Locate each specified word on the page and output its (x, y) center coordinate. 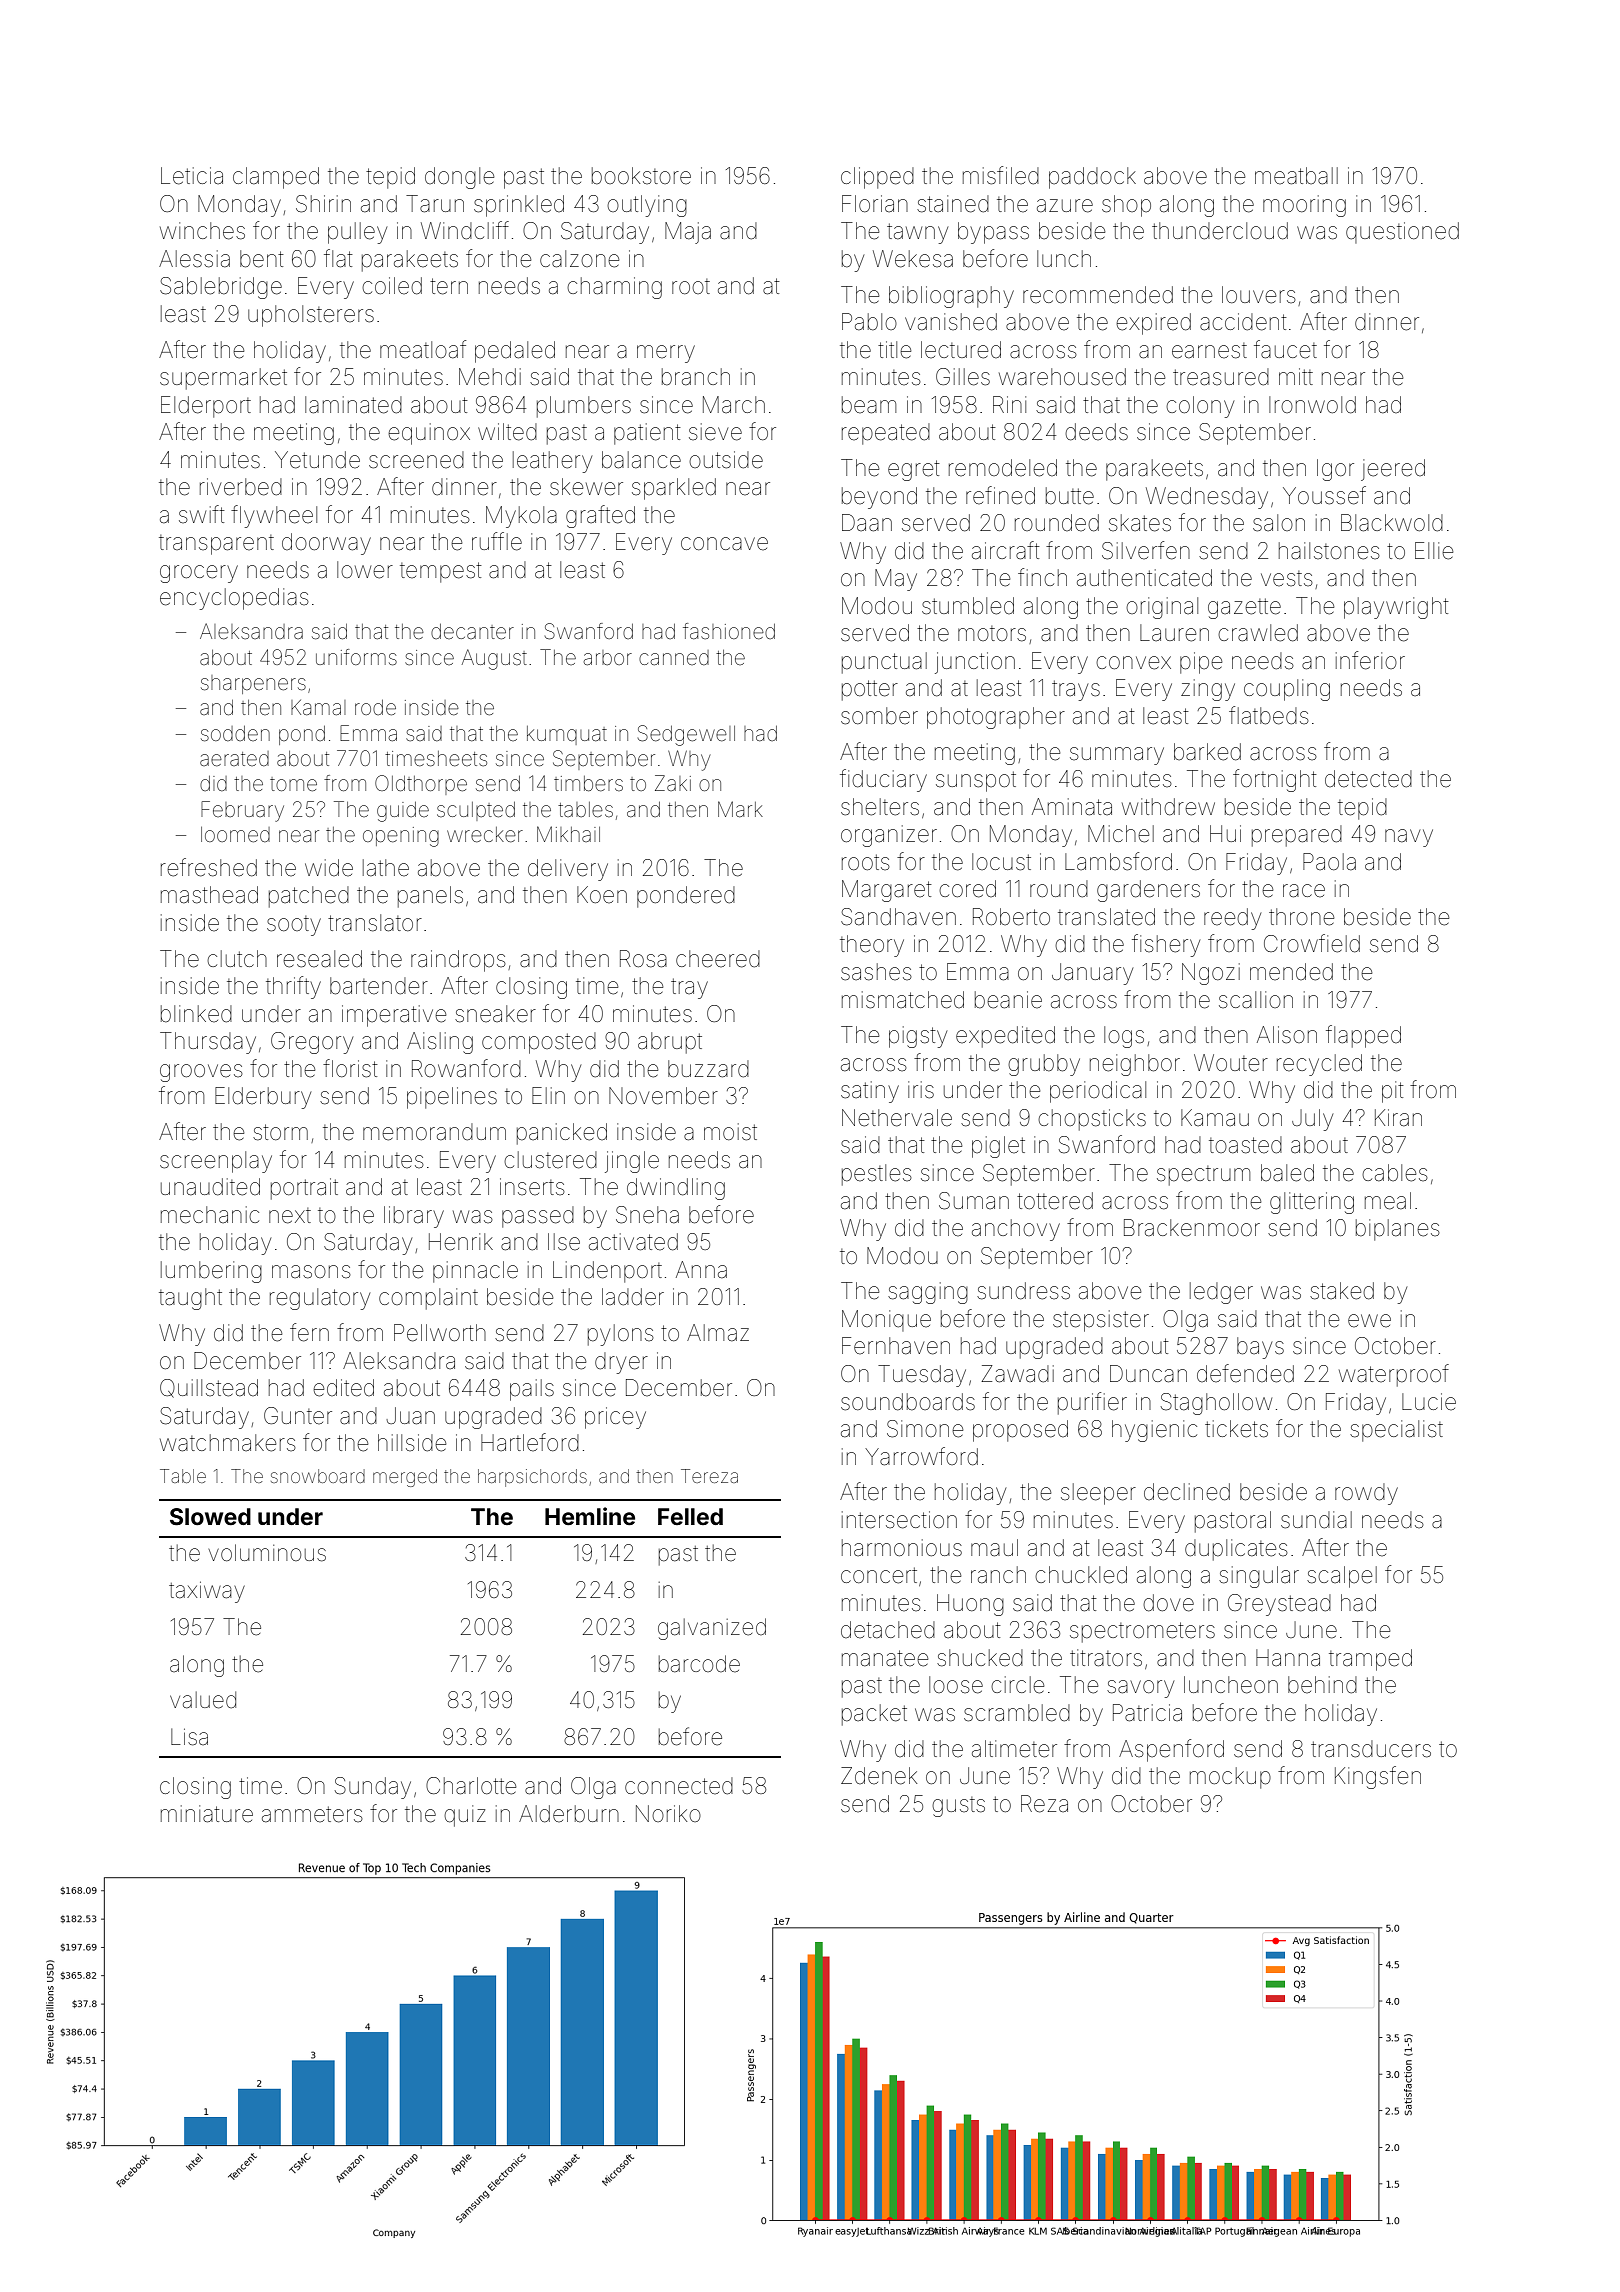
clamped (276, 178)
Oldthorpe (421, 785)
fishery (1166, 945)
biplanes (1398, 1230)
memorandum (434, 1132)
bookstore (641, 176)
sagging (928, 1293)
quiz (465, 1816)
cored (967, 889)
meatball (1296, 176)
